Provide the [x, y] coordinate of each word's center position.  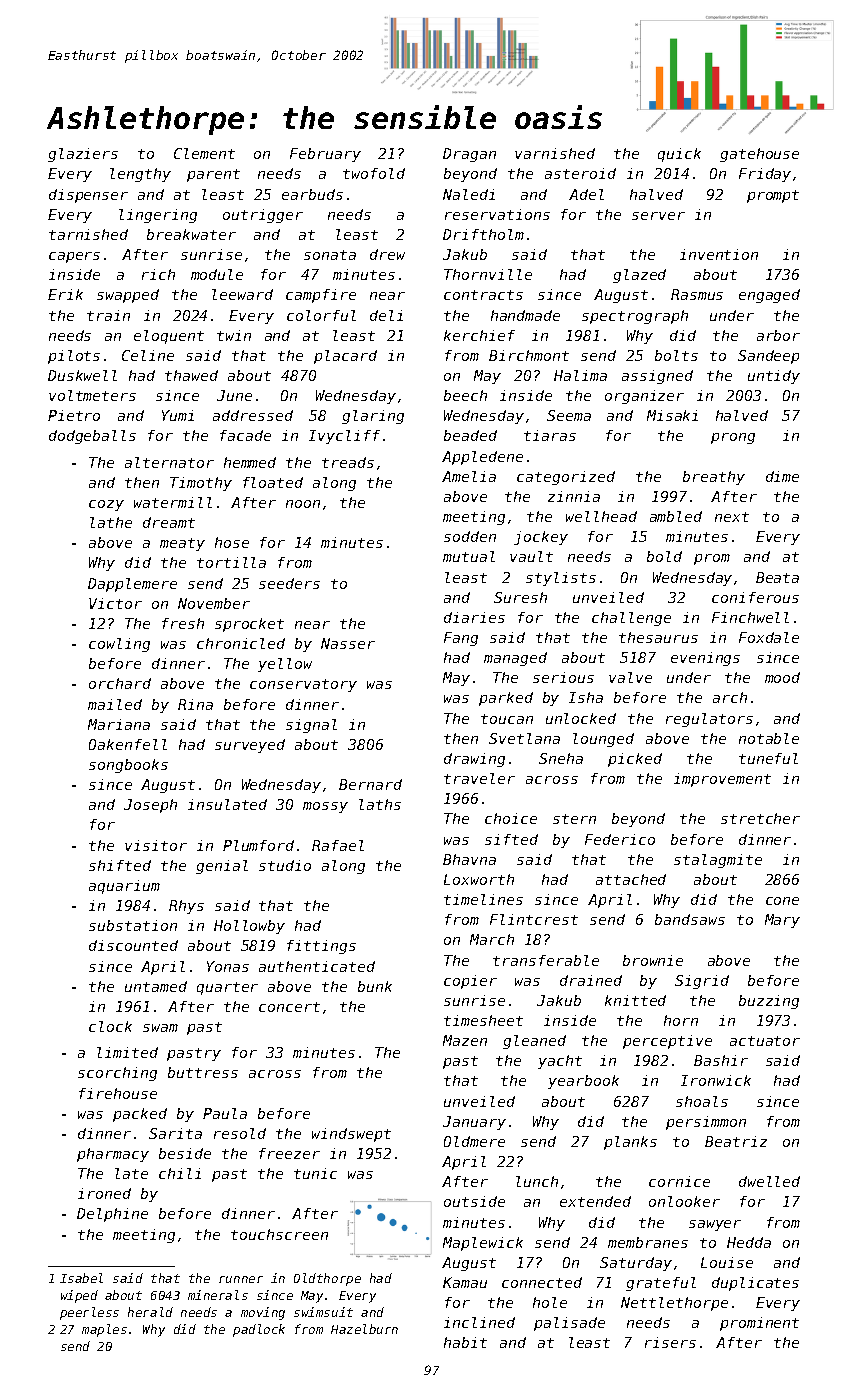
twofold [374, 173]
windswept [351, 1135]
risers [670, 1342]
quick [679, 155]
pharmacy [113, 1155]
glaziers [83, 155]
